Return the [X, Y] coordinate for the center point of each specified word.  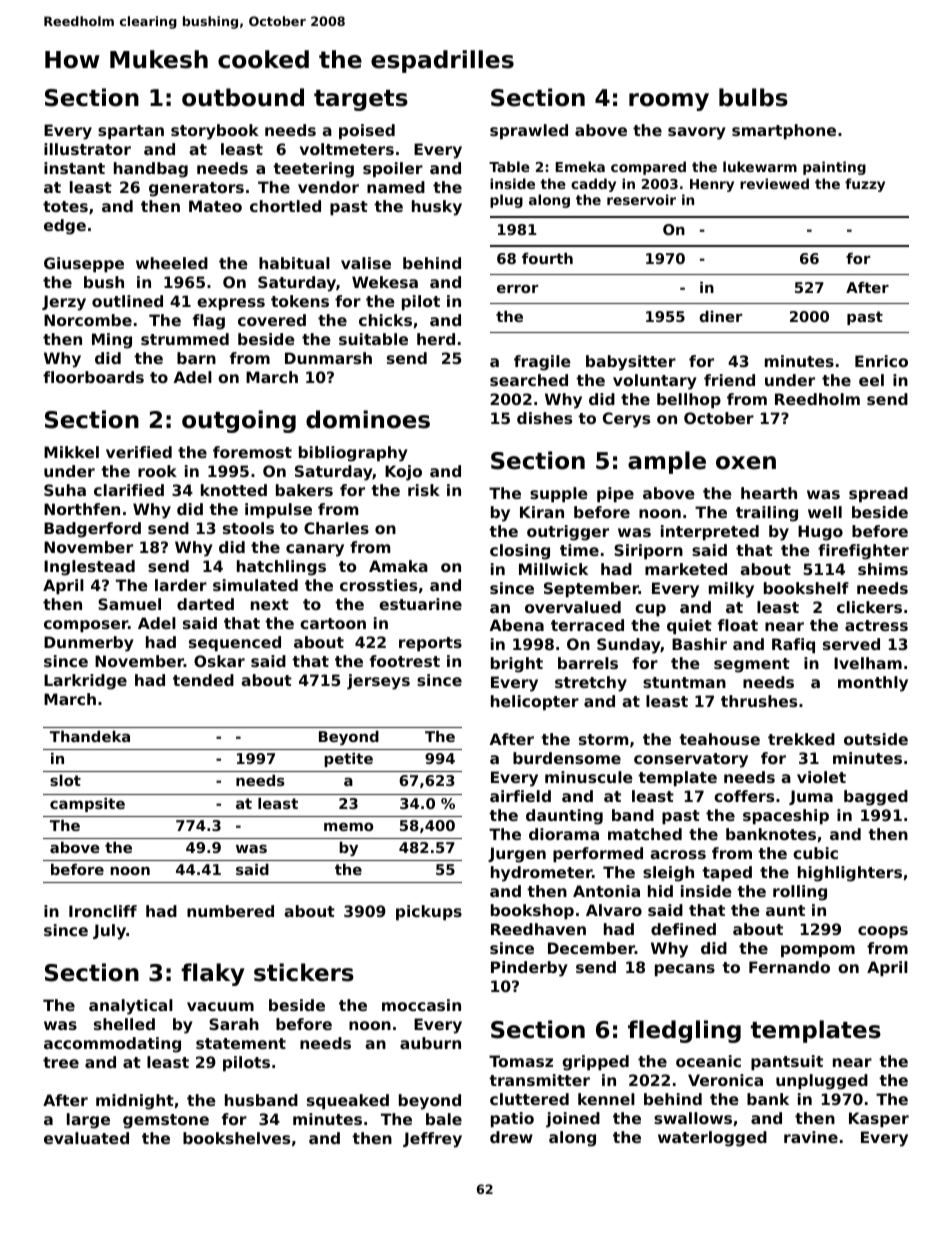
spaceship [786, 816]
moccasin [421, 1005]
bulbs [753, 97]
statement [241, 1043]
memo [348, 826]
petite [348, 760]
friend [729, 380]
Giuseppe [84, 264]
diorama [564, 834]
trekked [801, 739]
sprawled [529, 131]
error [517, 288]
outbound [243, 97]
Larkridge [85, 682]
